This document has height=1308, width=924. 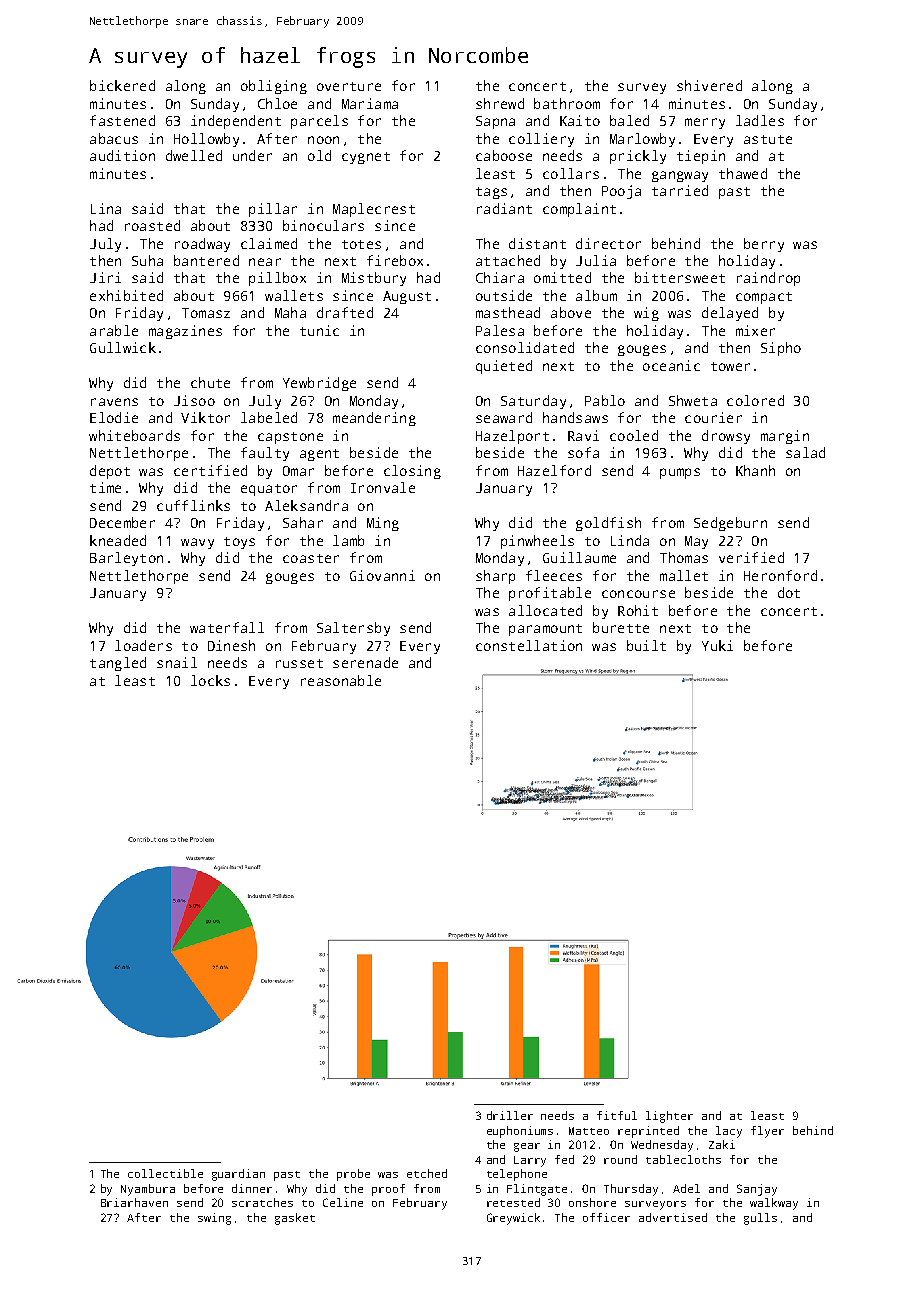 I want to click on locks, so click(x=210, y=680).
